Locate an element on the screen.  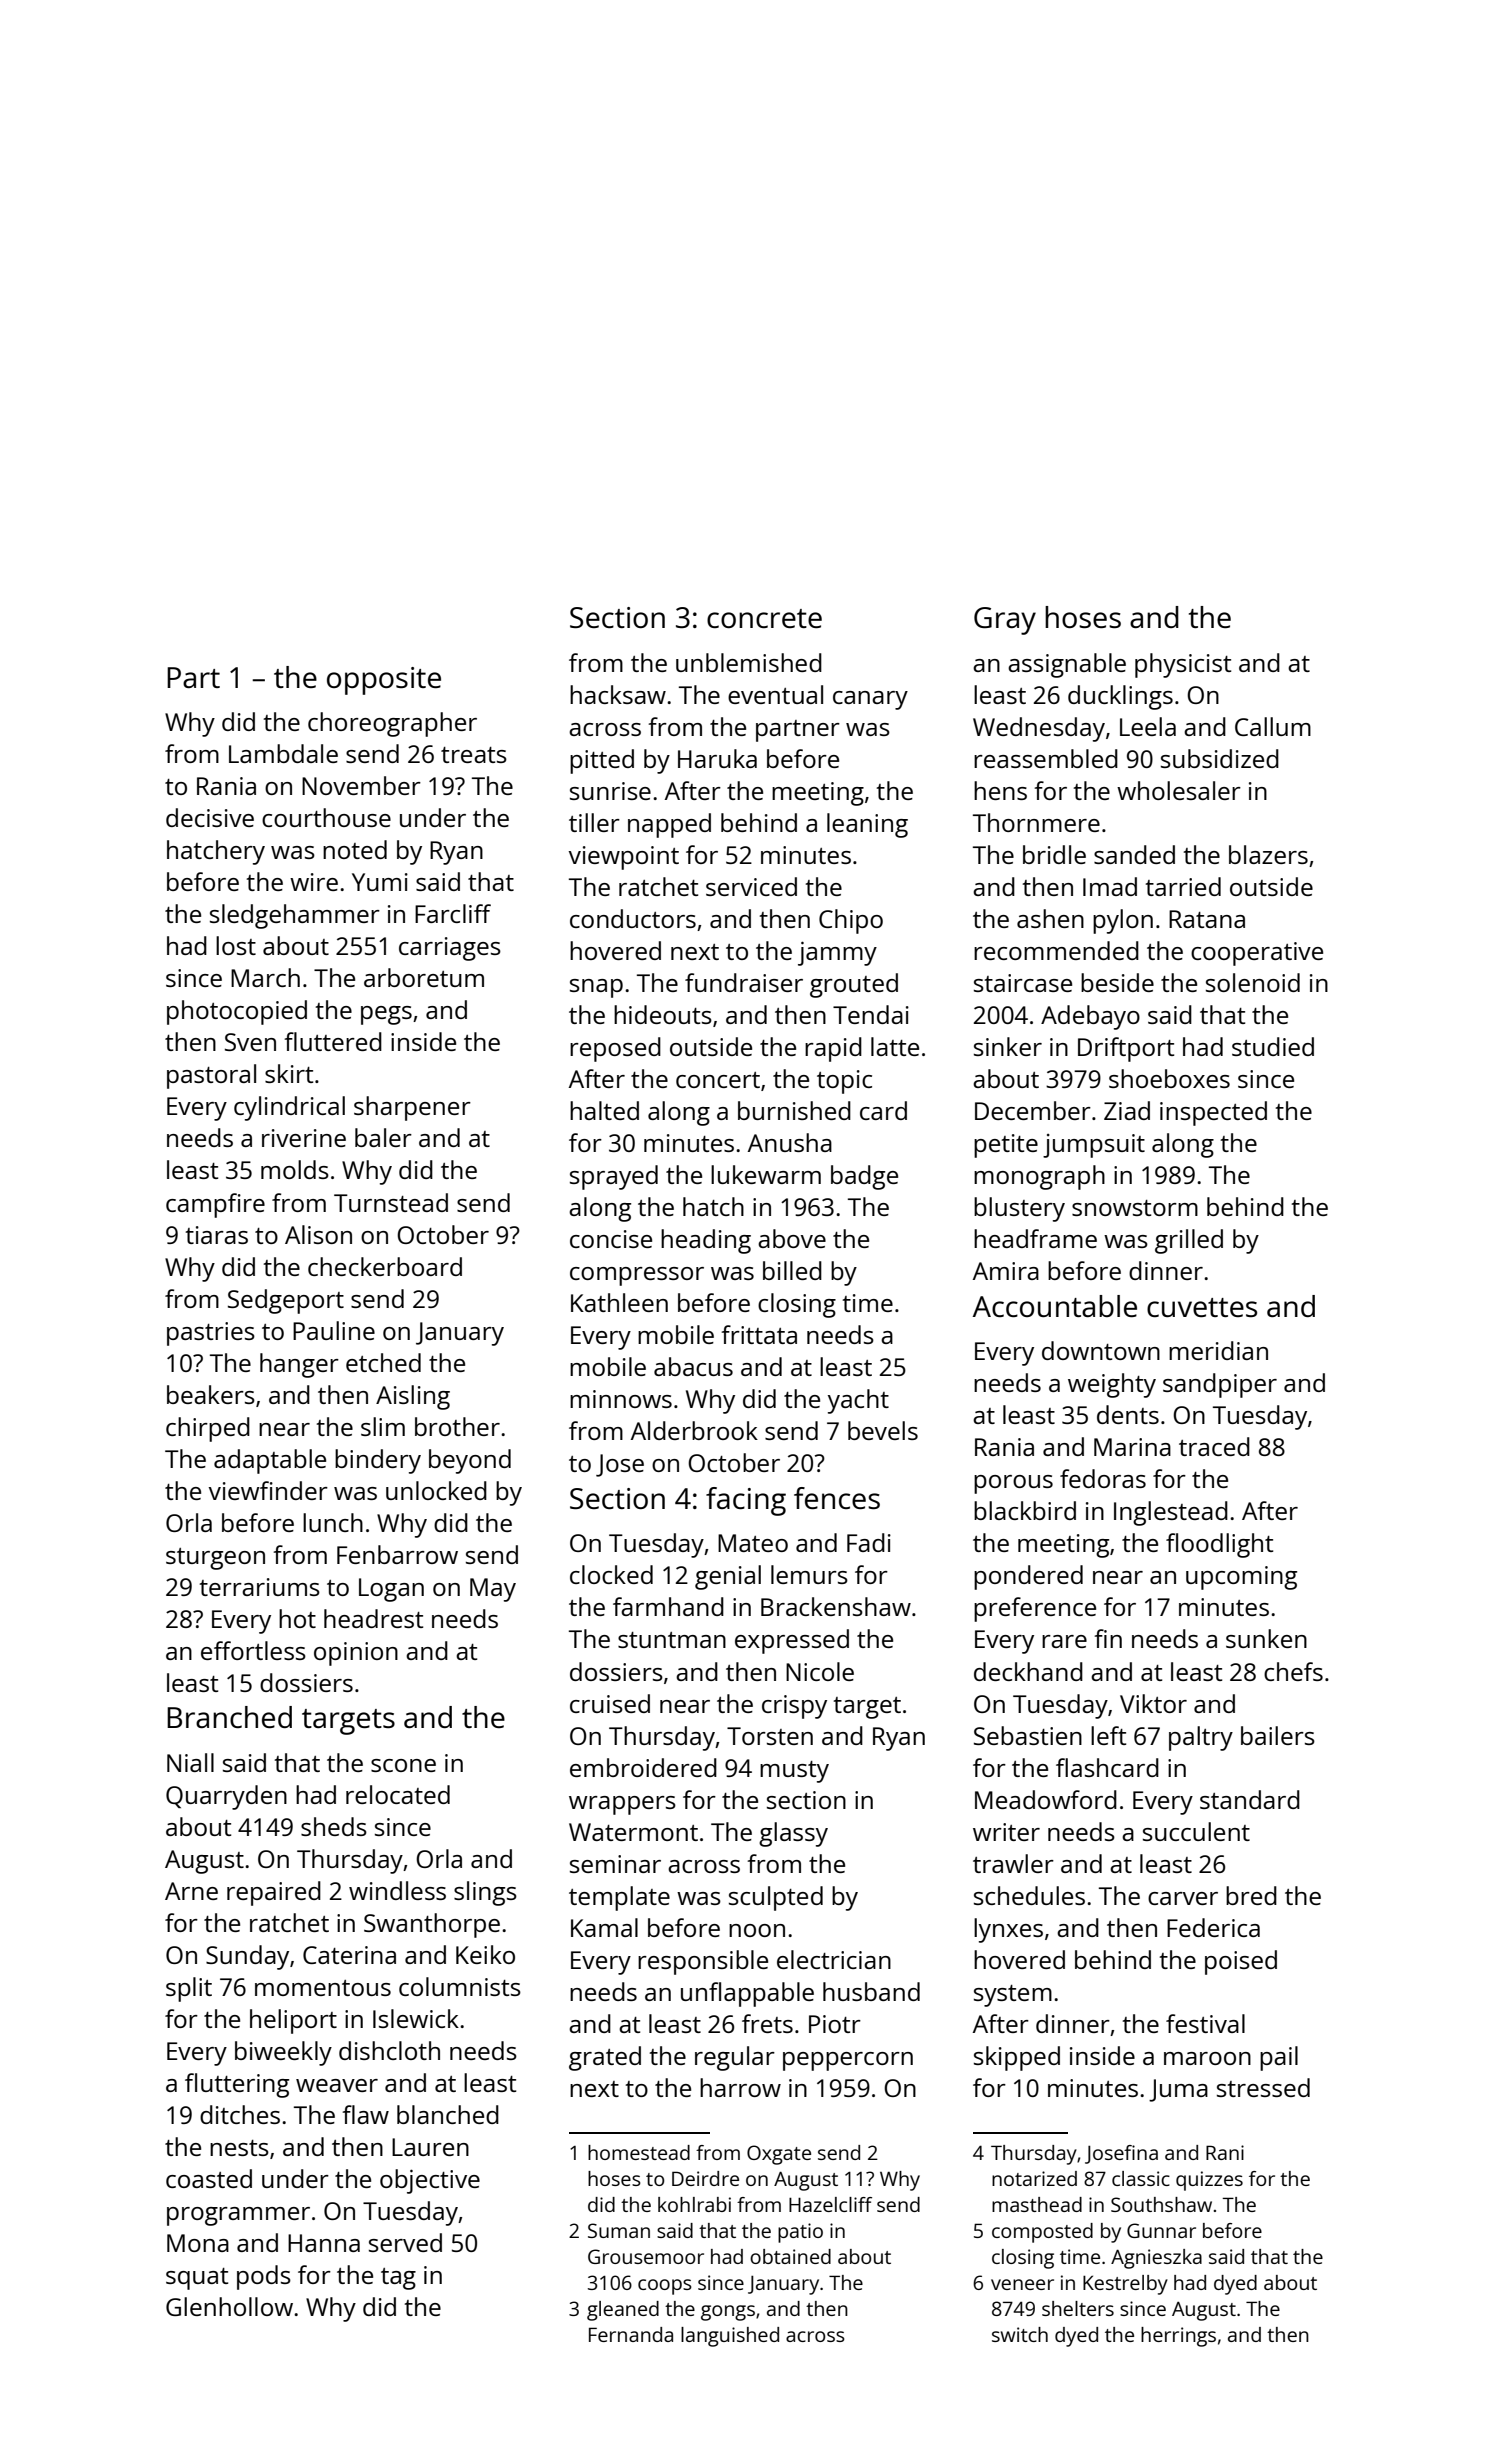
fundraiser is located at coordinates (744, 982).
